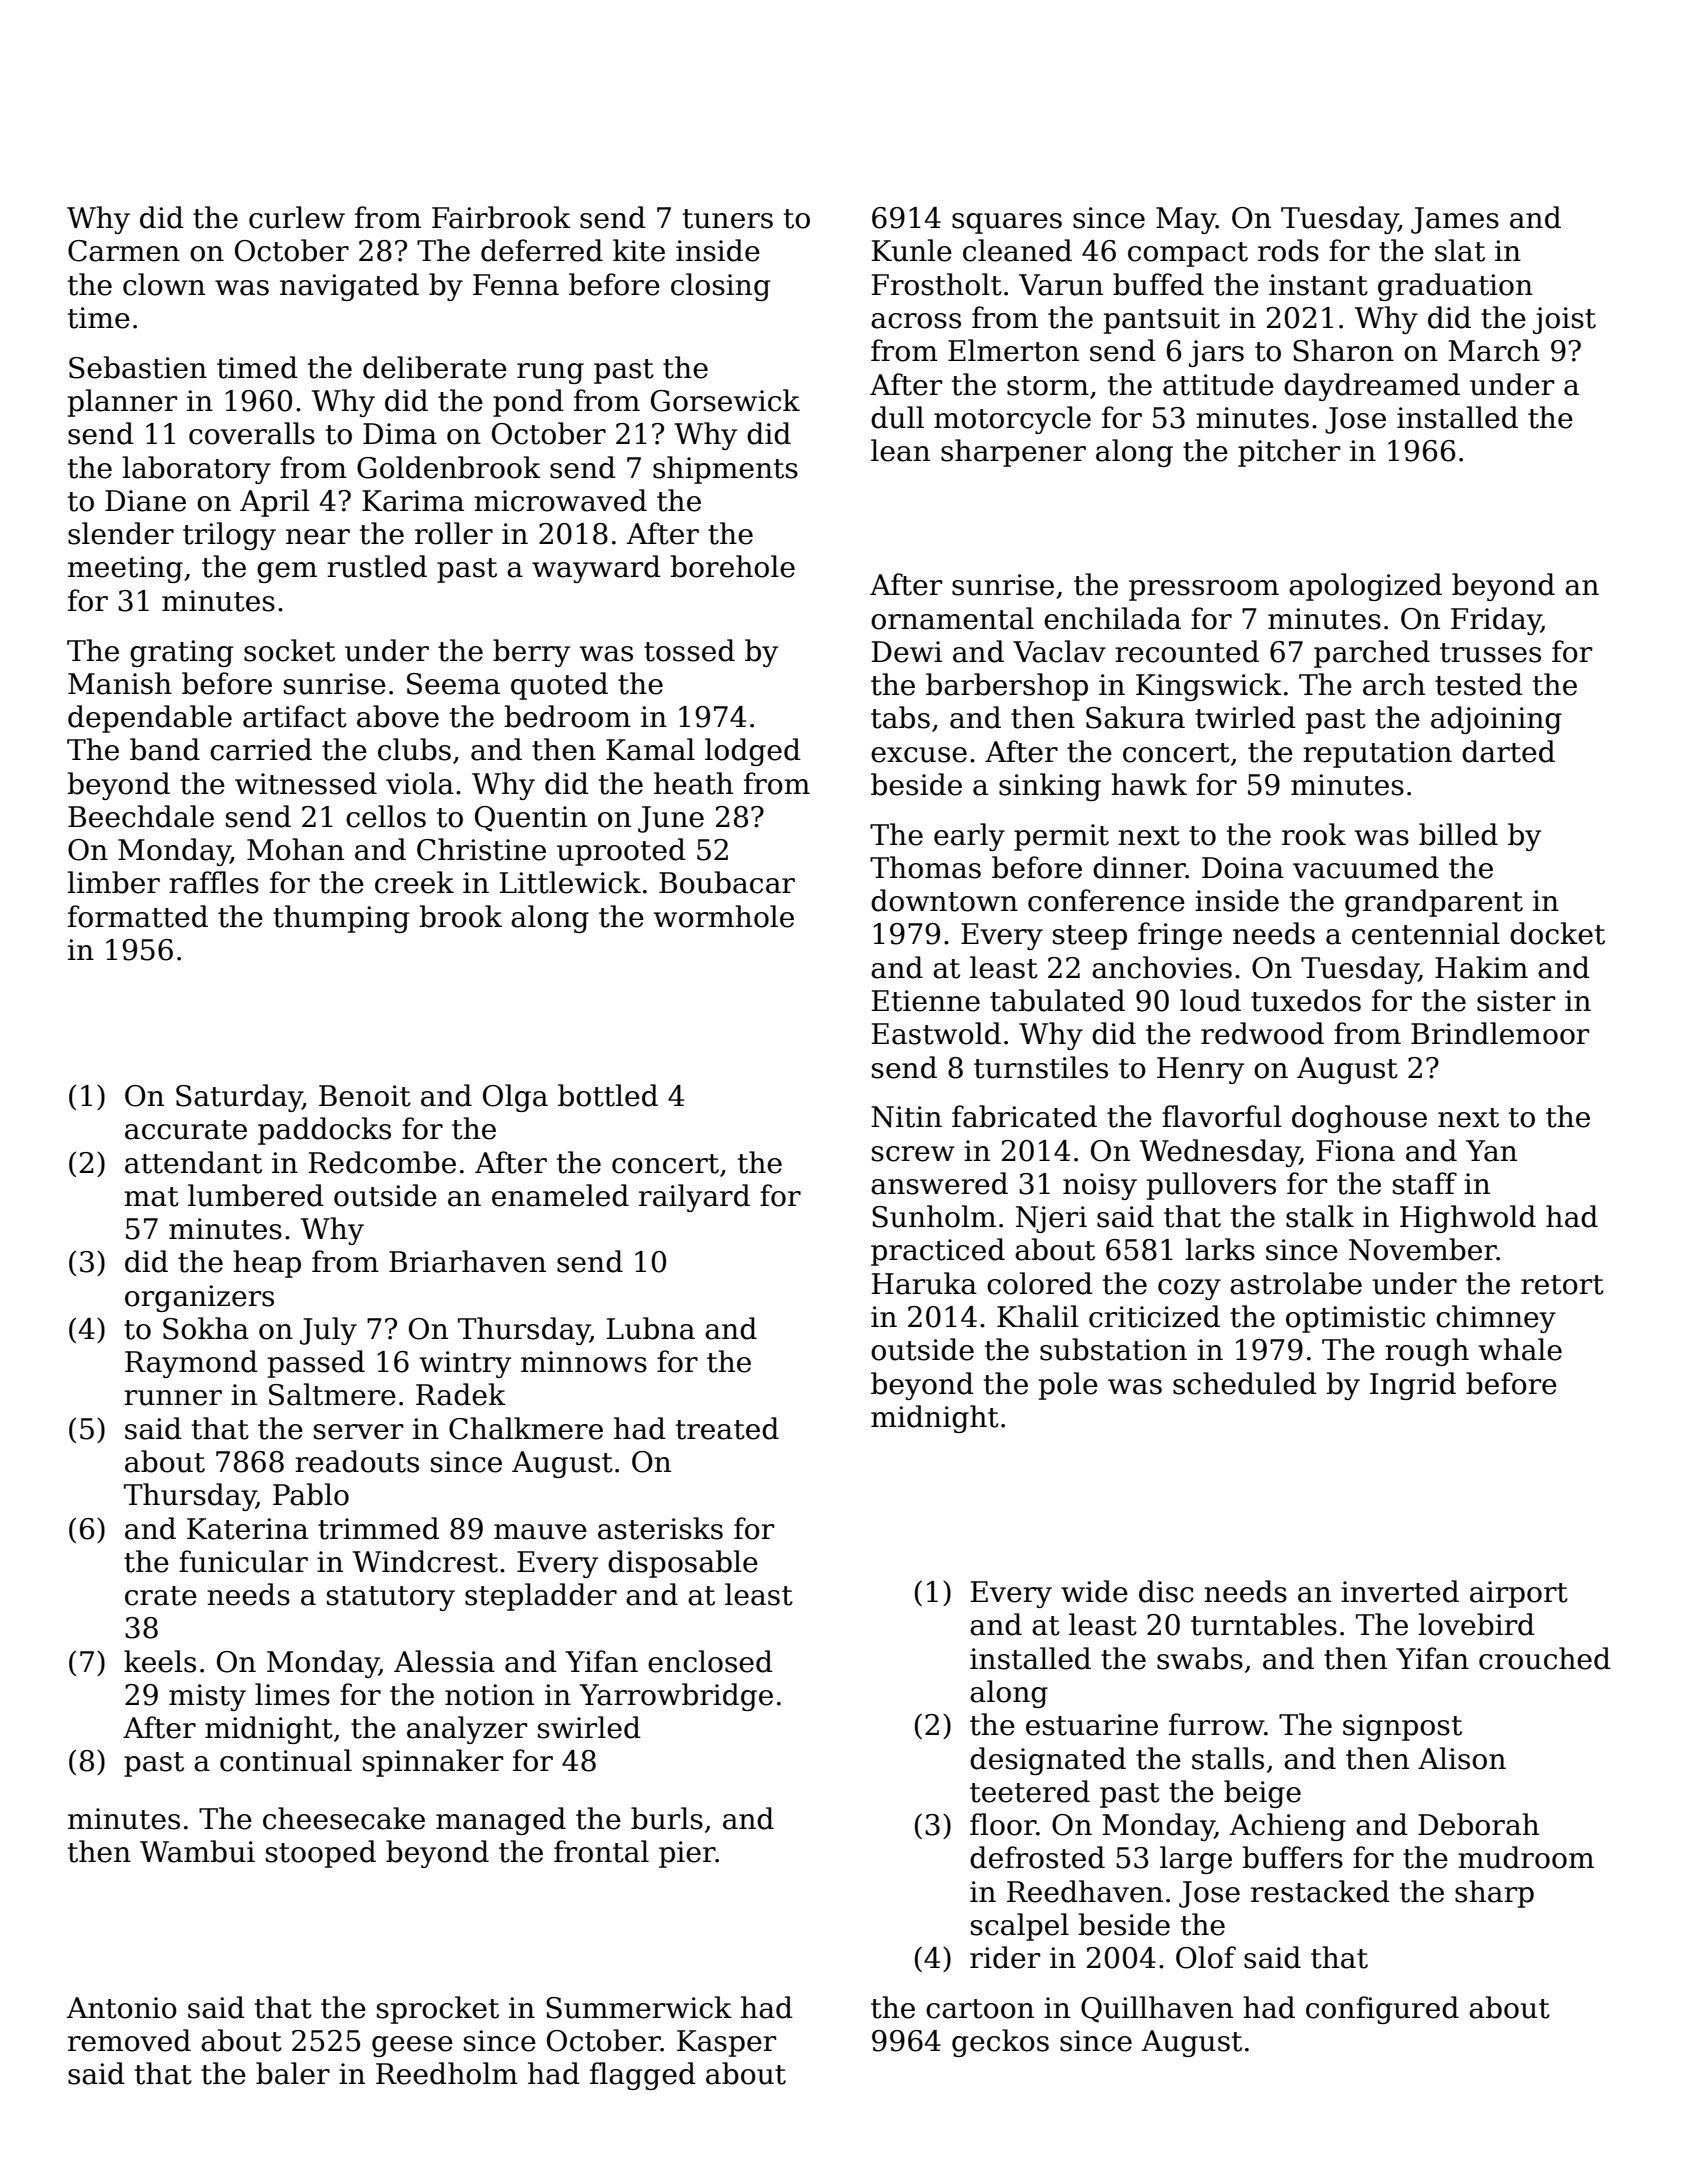  I want to click on wide, so click(1094, 1591).
